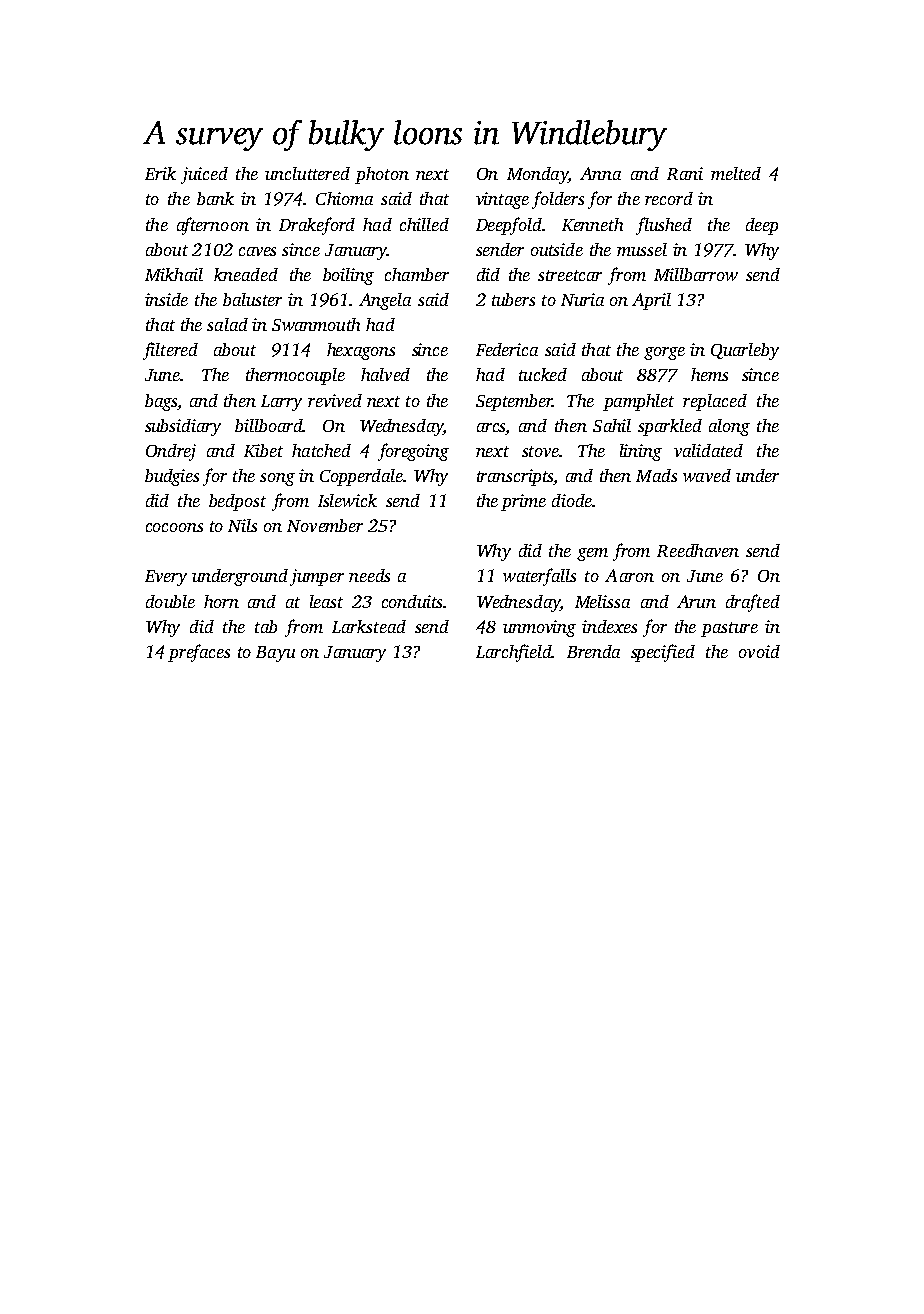 This page has height=1314, width=924. I want to click on Rani, so click(685, 173).
